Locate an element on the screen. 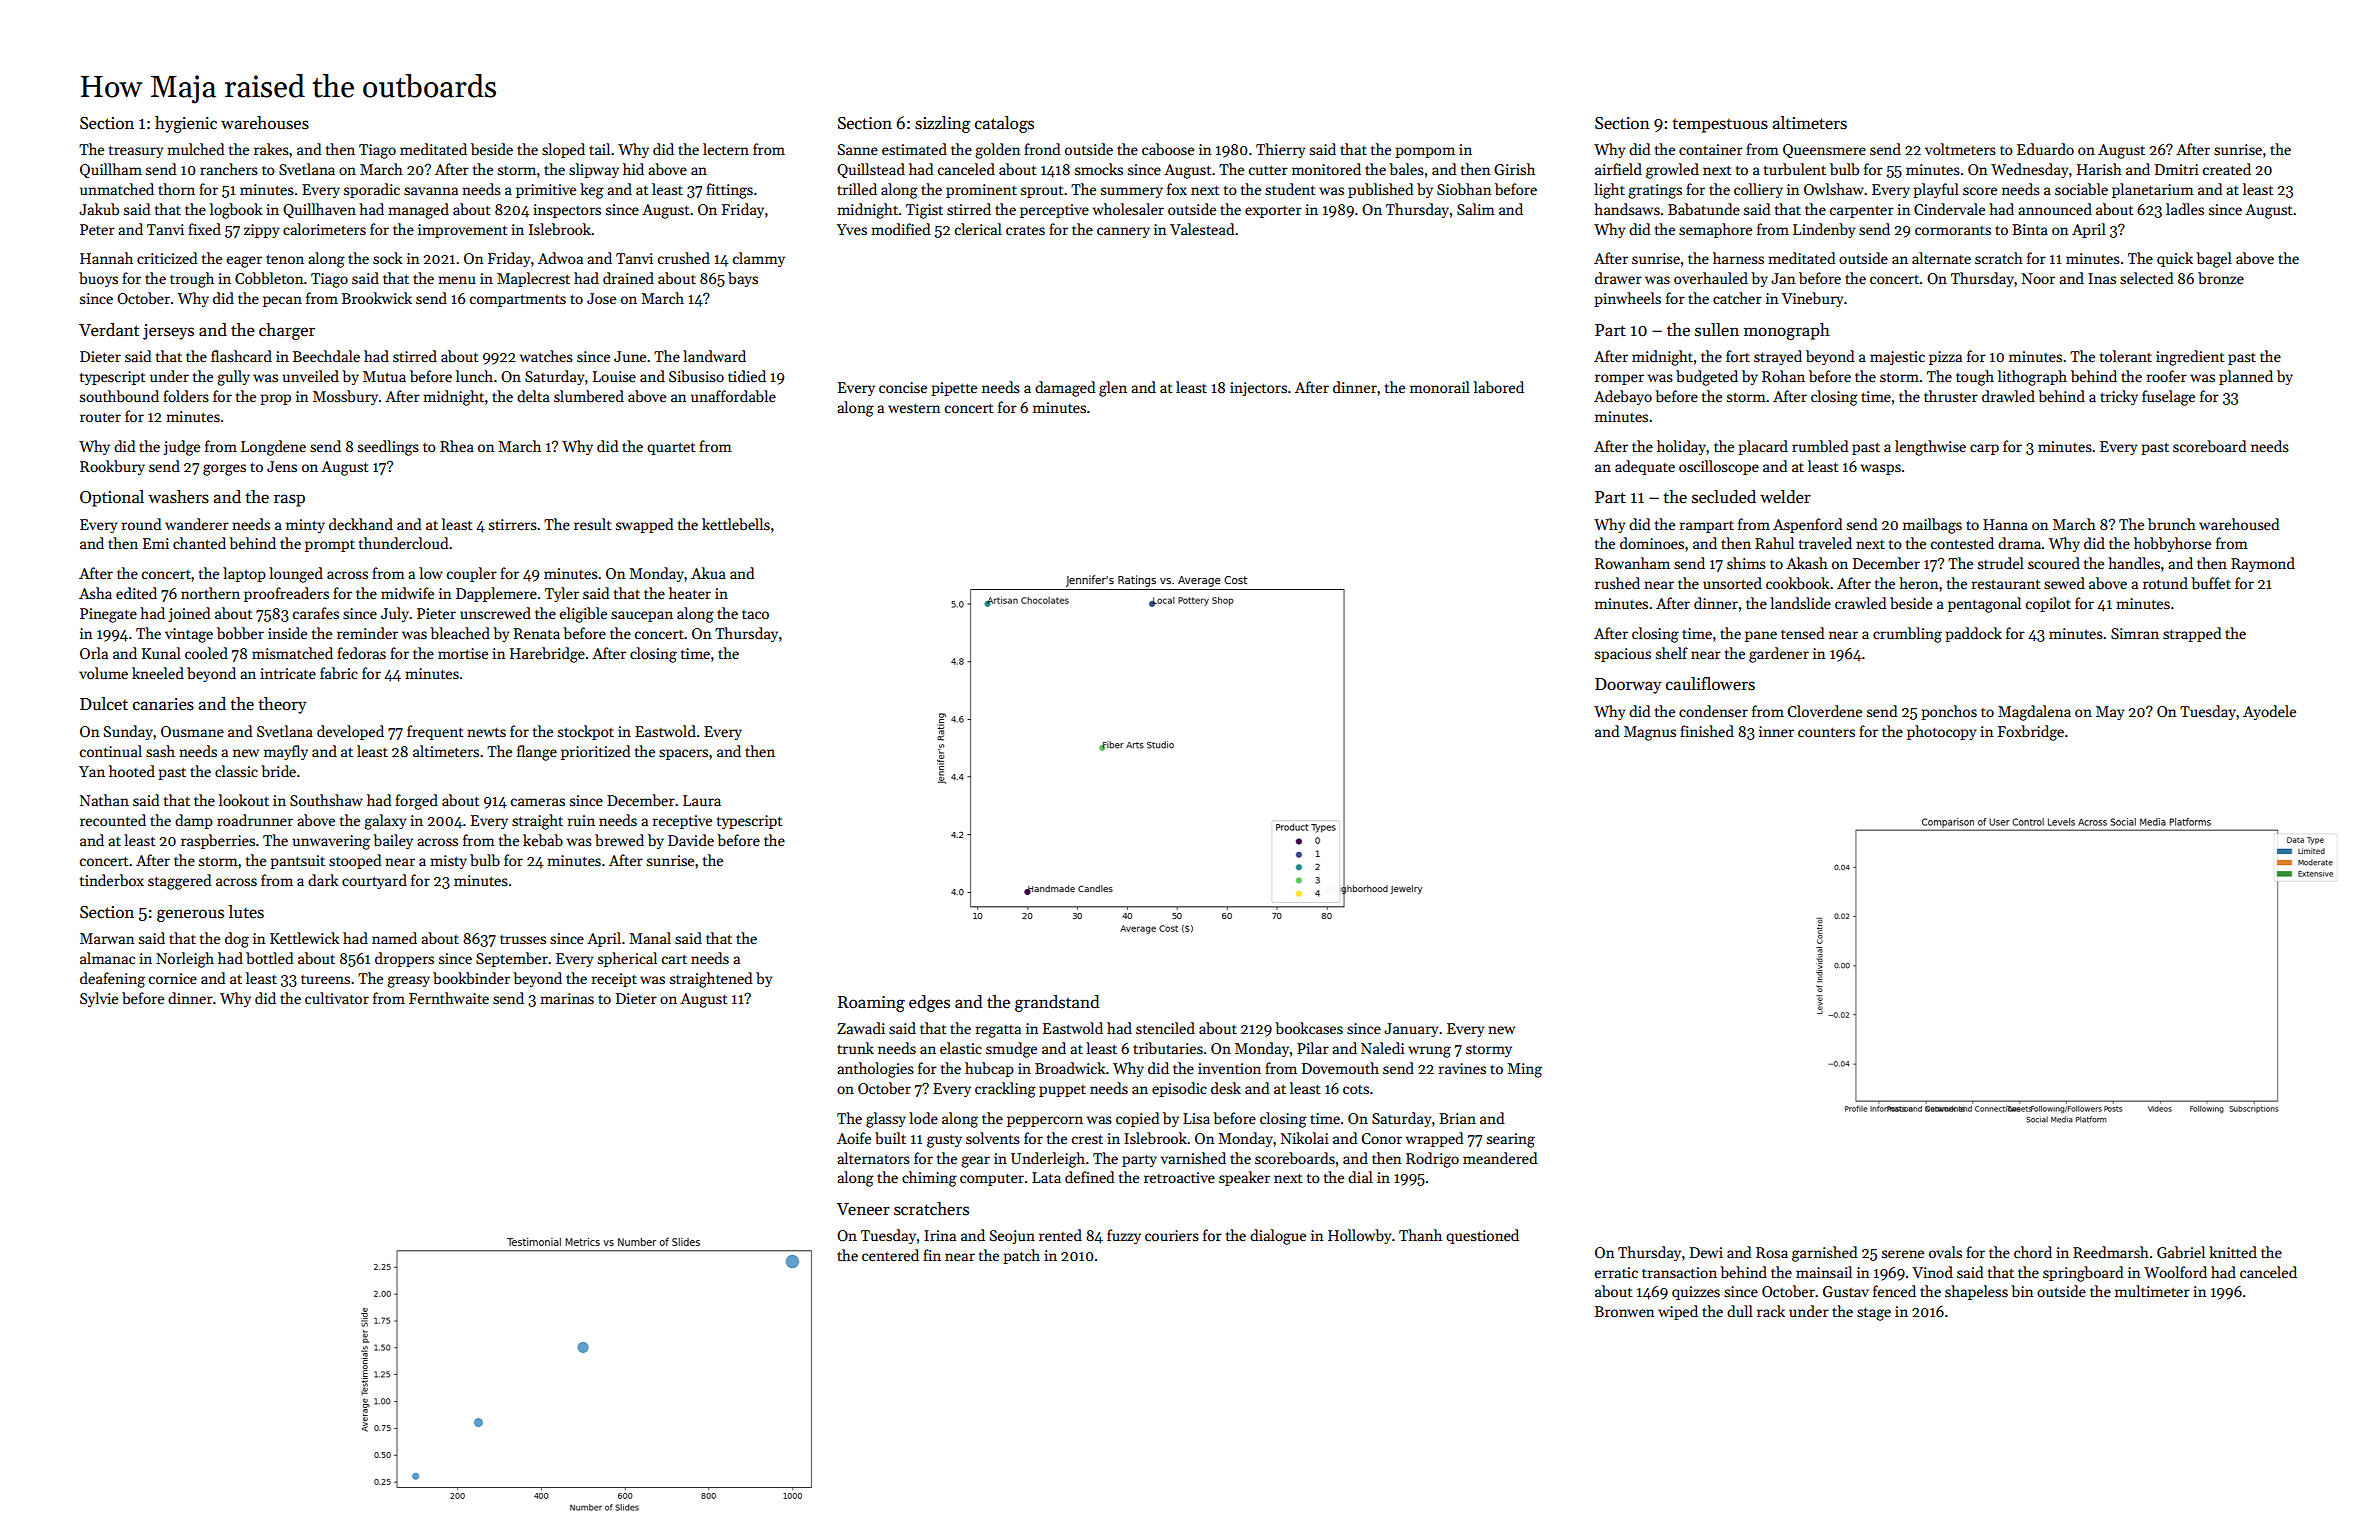  Woolford is located at coordinates (2175, 1272).
